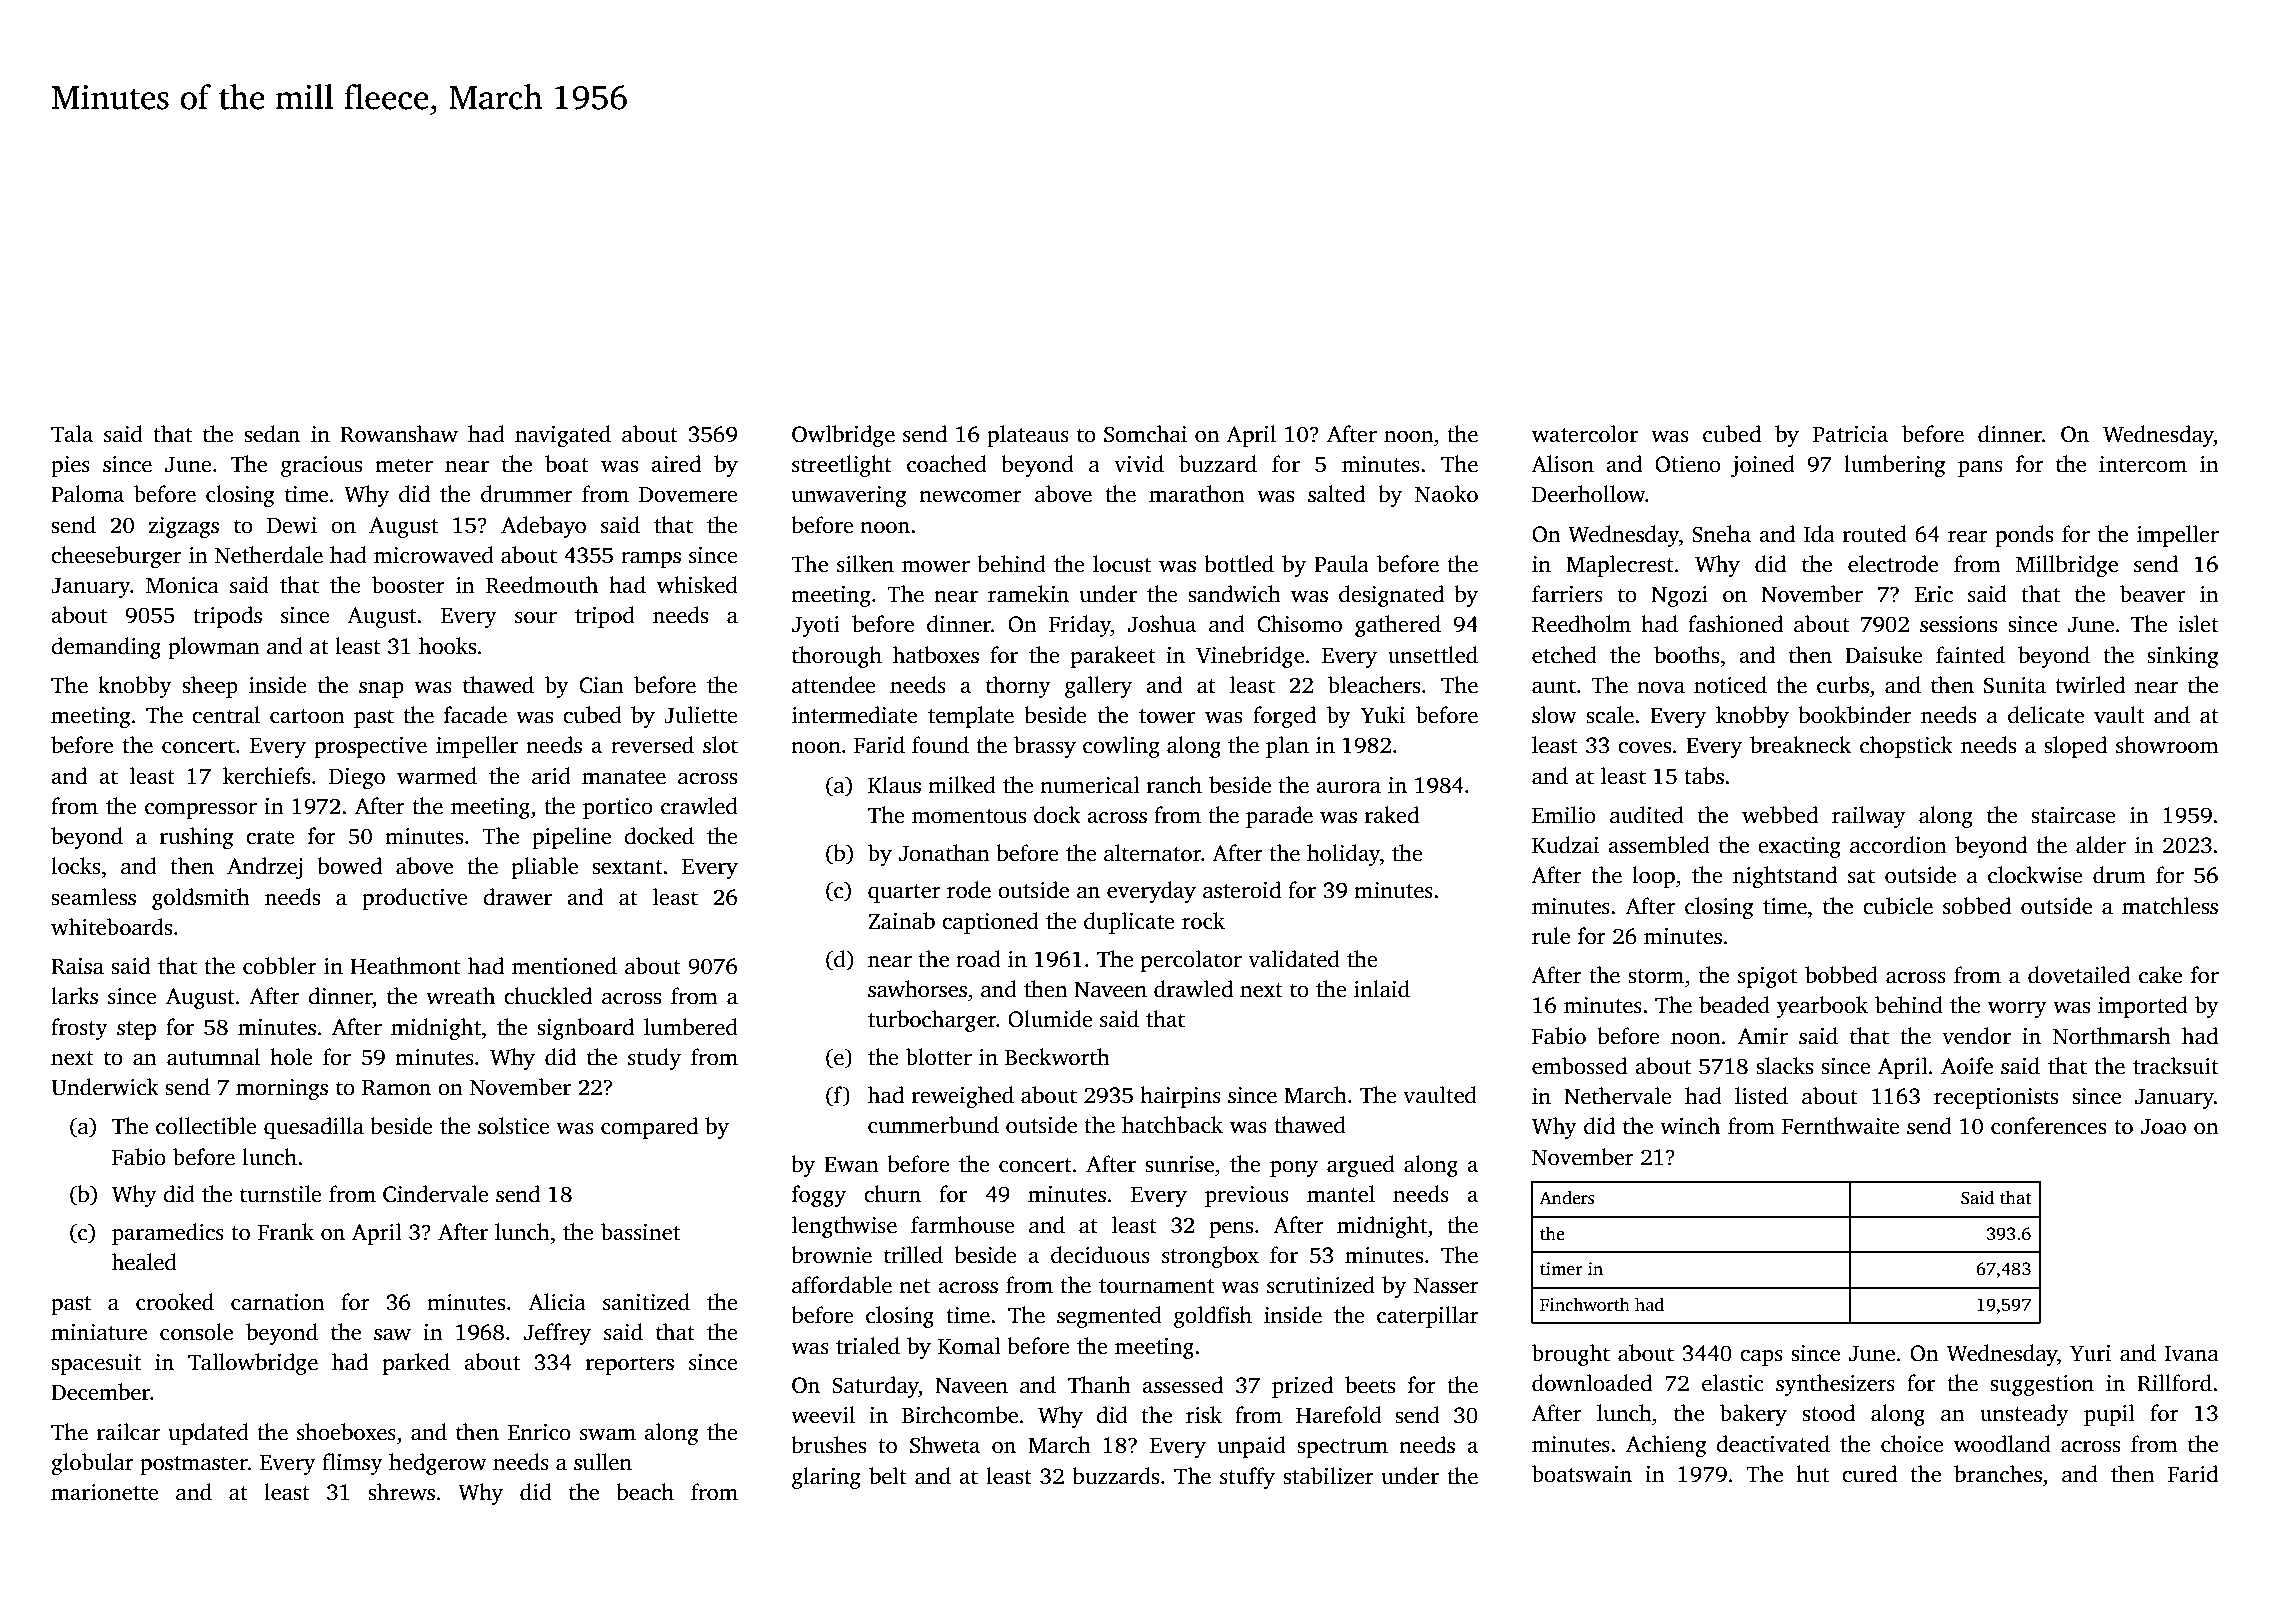 This screenshot has height=1605, width=2270. Describe the element at coordinates (2048, 1126) in the screenshot. I see `conferences` at that location.
